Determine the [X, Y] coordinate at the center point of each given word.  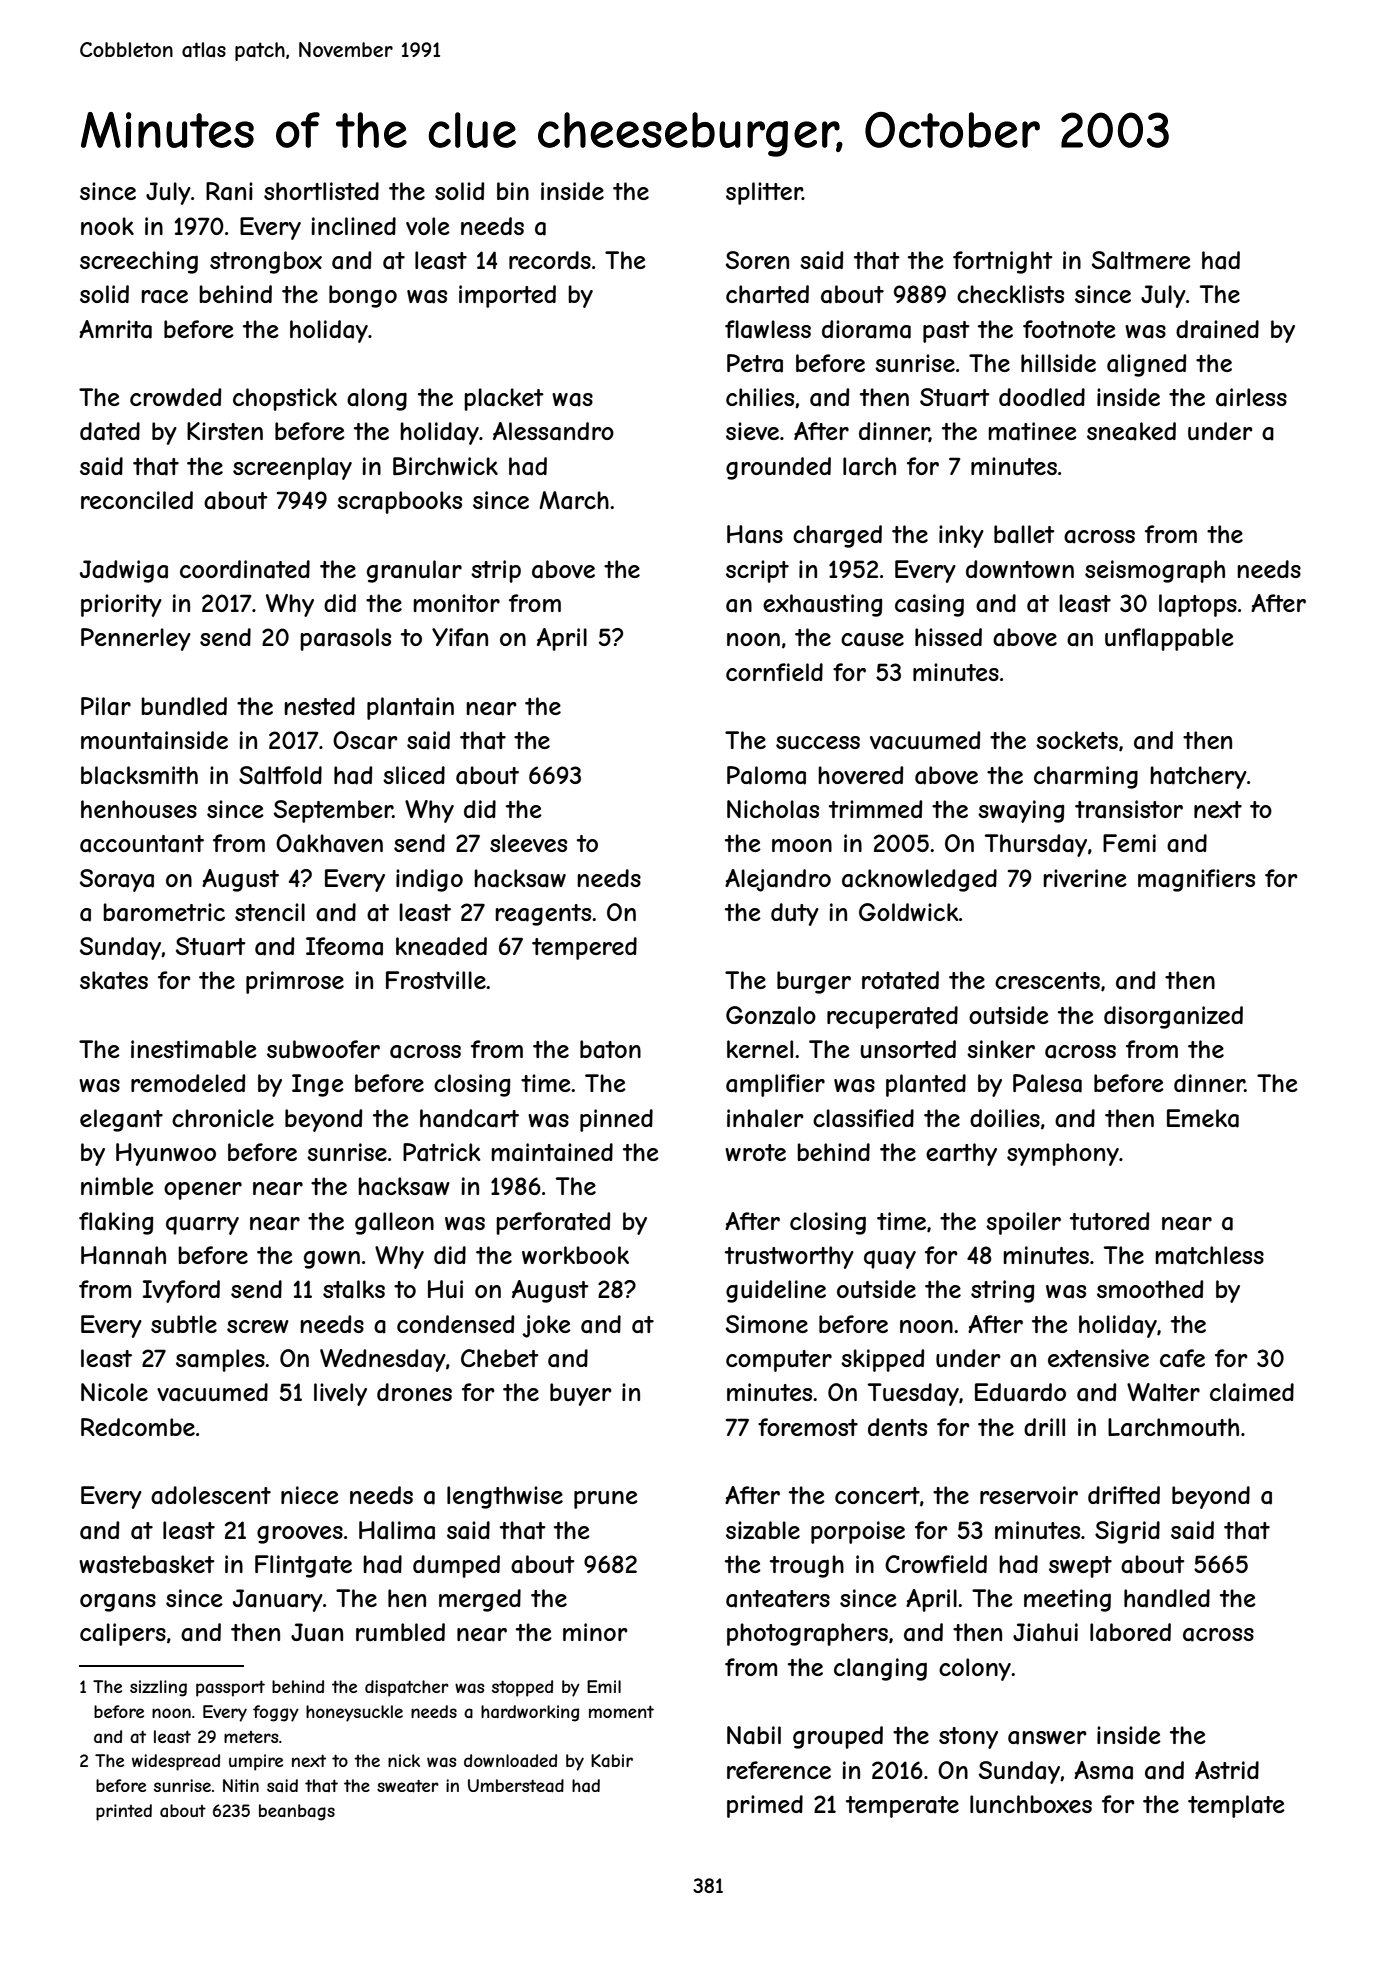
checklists [1010, 294]
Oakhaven [329, 843]
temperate [902, 1807]
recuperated [892, 1017]
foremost [808, 1427]
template [1236, 1806]
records [550, 260]
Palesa [1047, 1083]
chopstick [285, 399]
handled [1167, 1598]
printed [124, 1812]
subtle [184, 1324]
